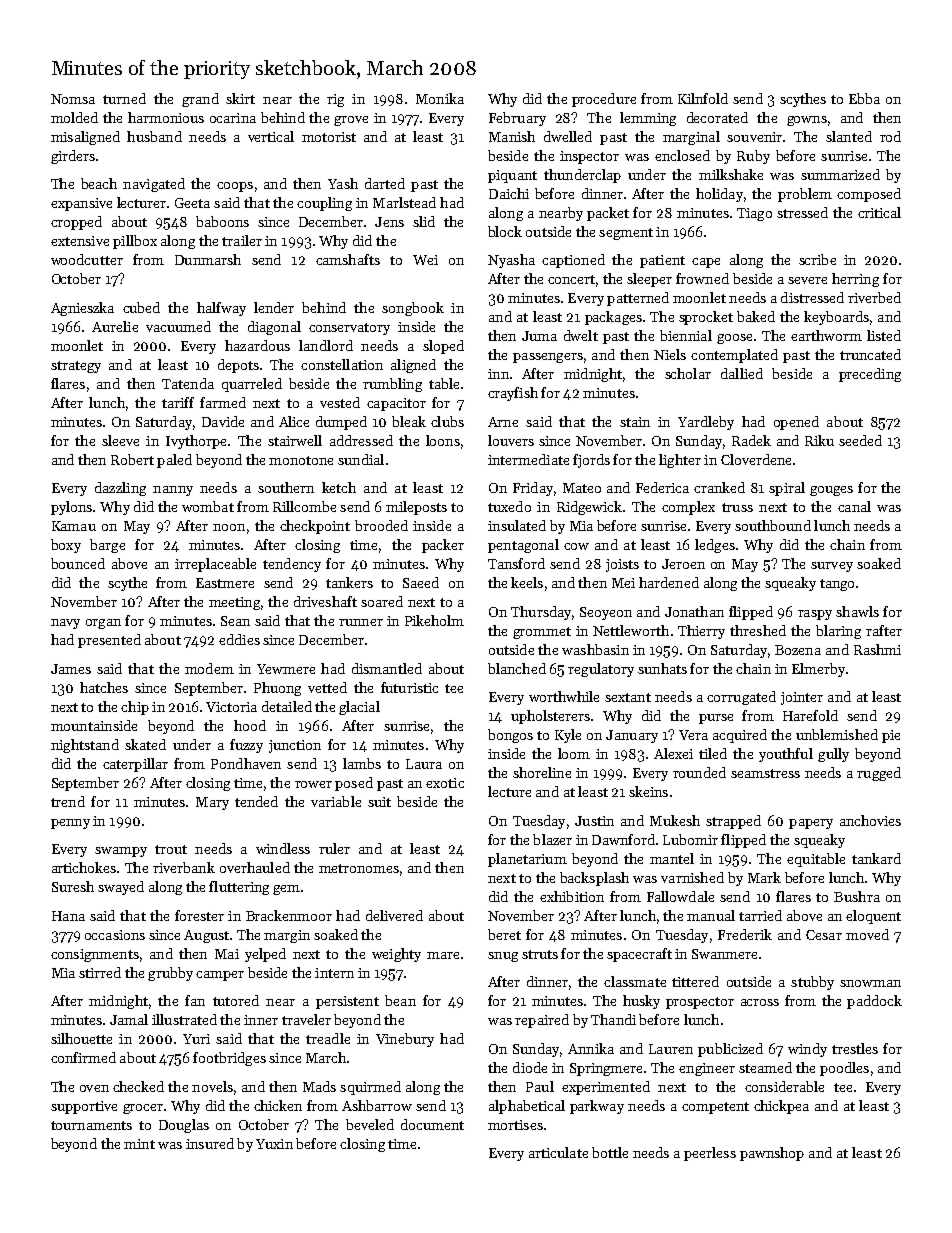 The width and height of the image is (952, 1233). What do you see at coordinates (604, 100) in the image?
I see `procedure` at bounding box center [604, 100].
